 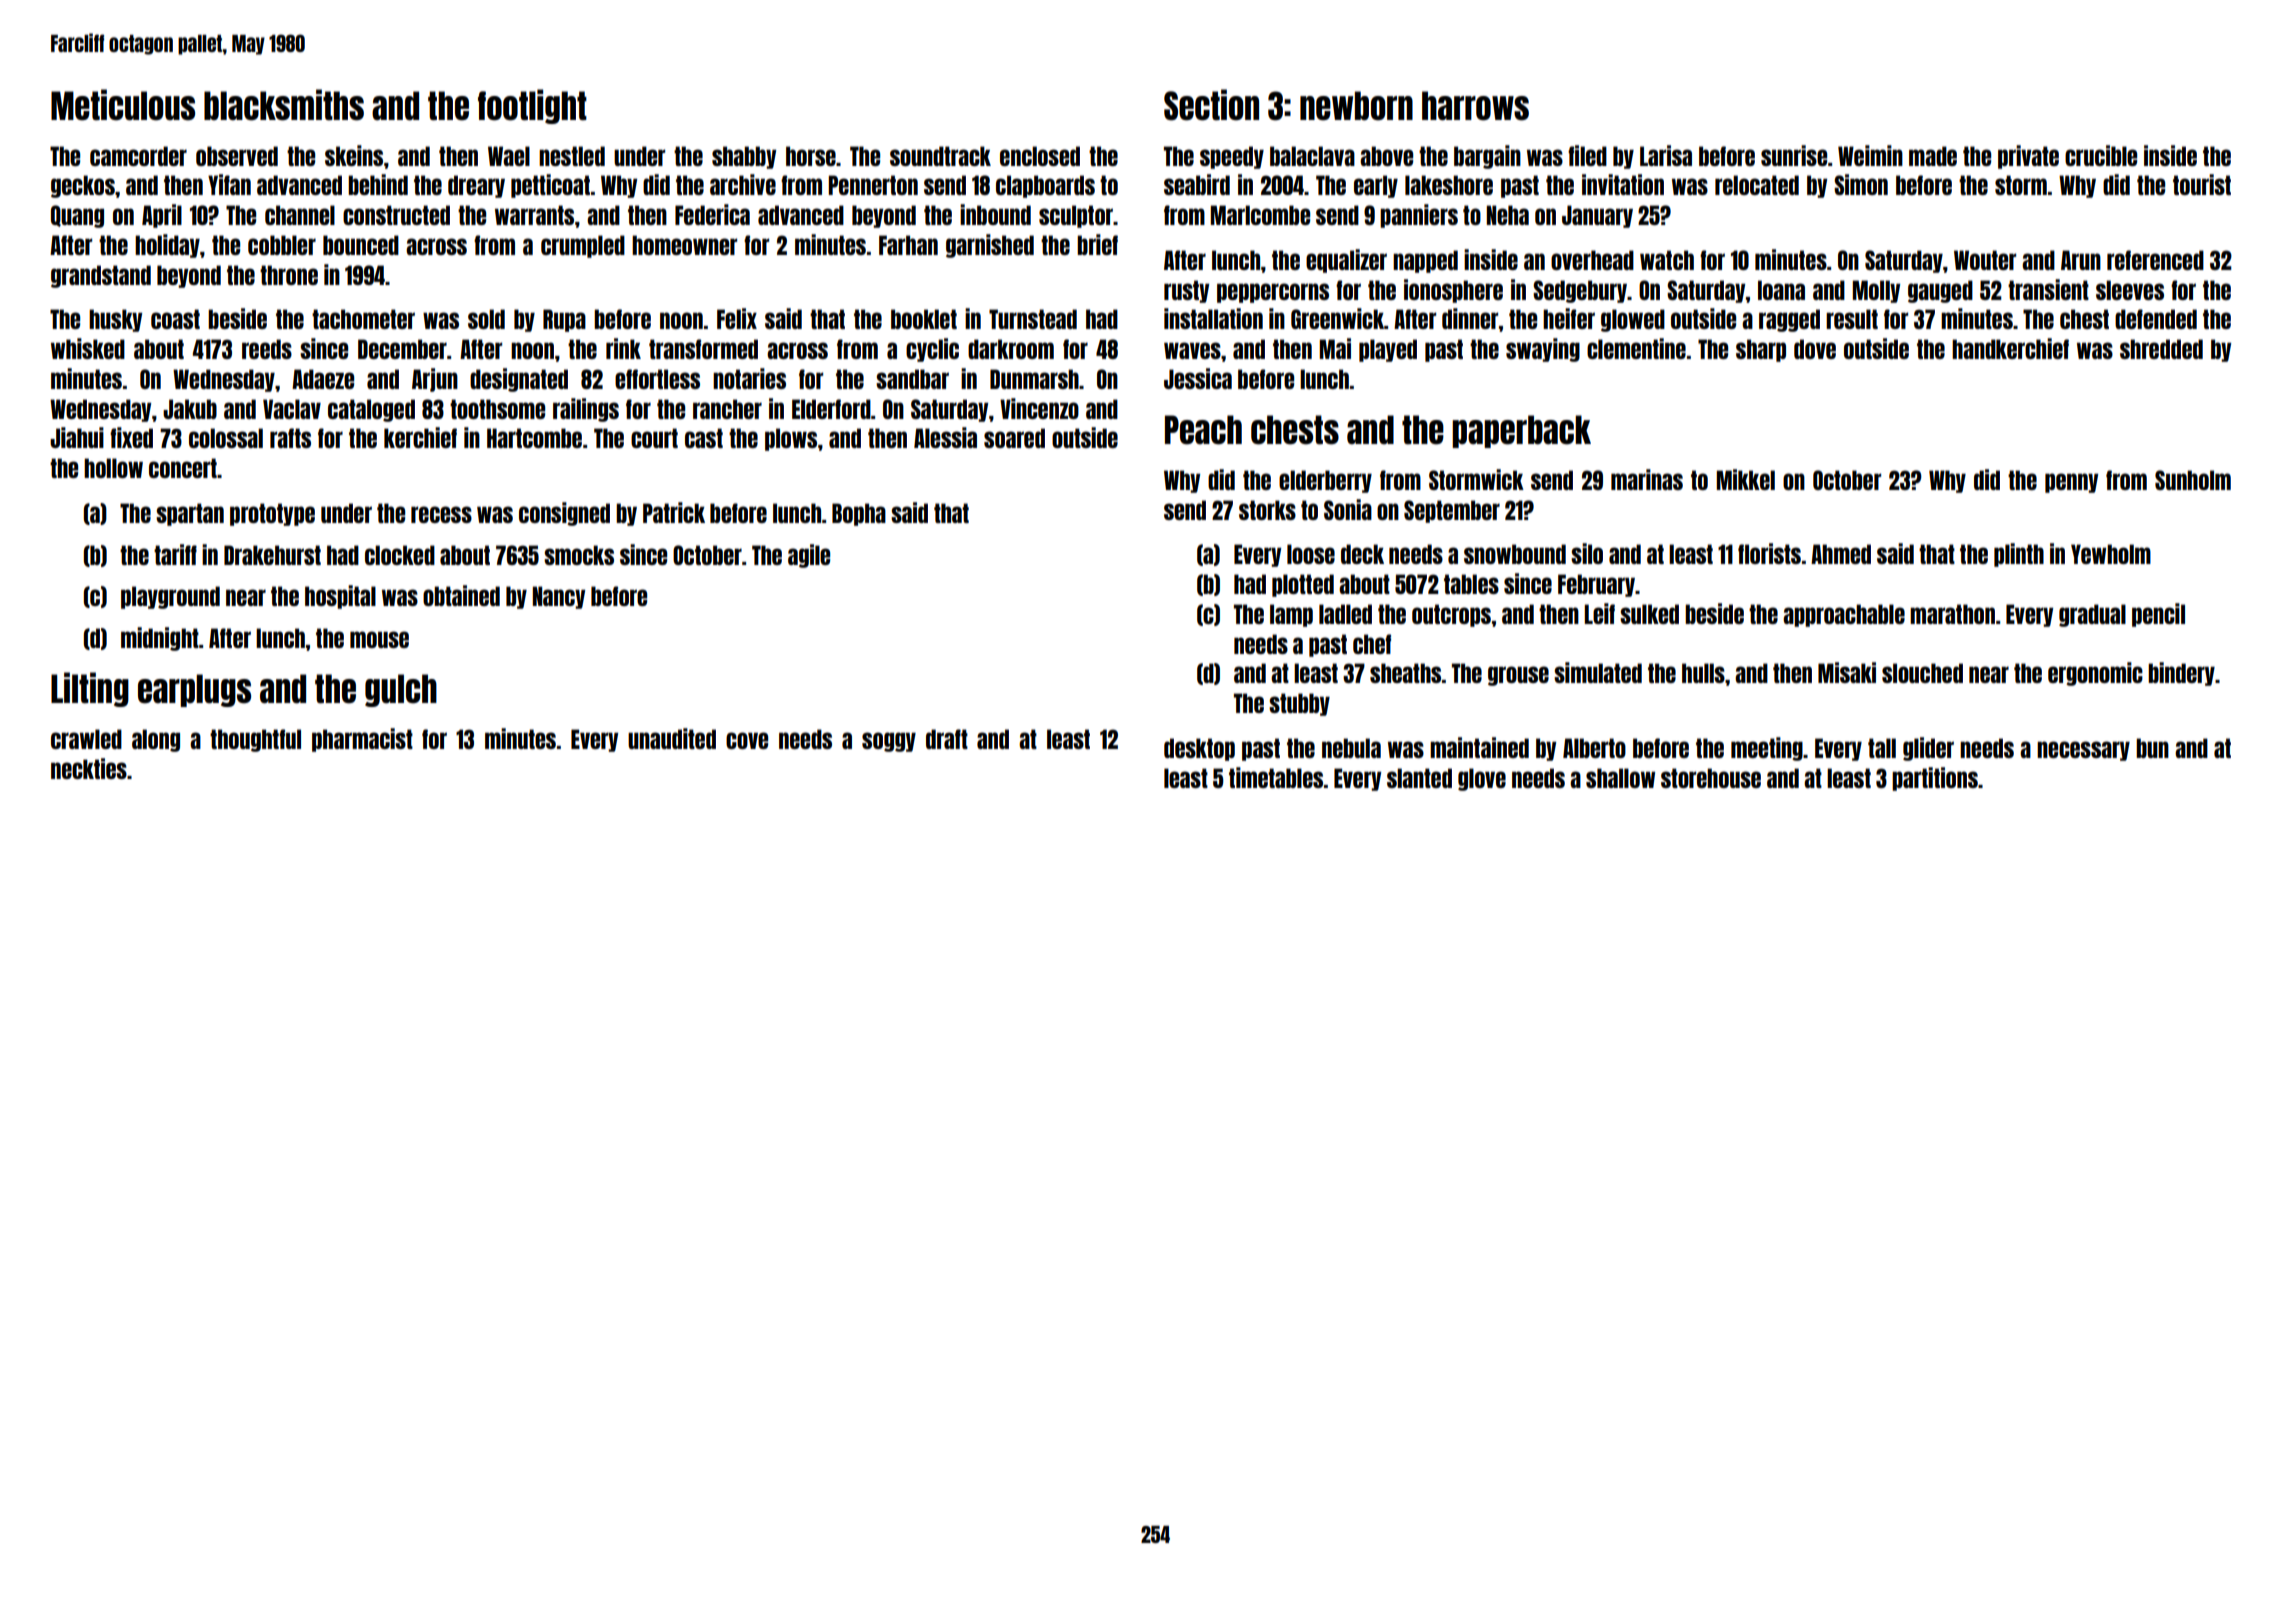 What do you see at coordinates (532, 106) in the document?
I see `footlight` at bounding box center [532, 106].
